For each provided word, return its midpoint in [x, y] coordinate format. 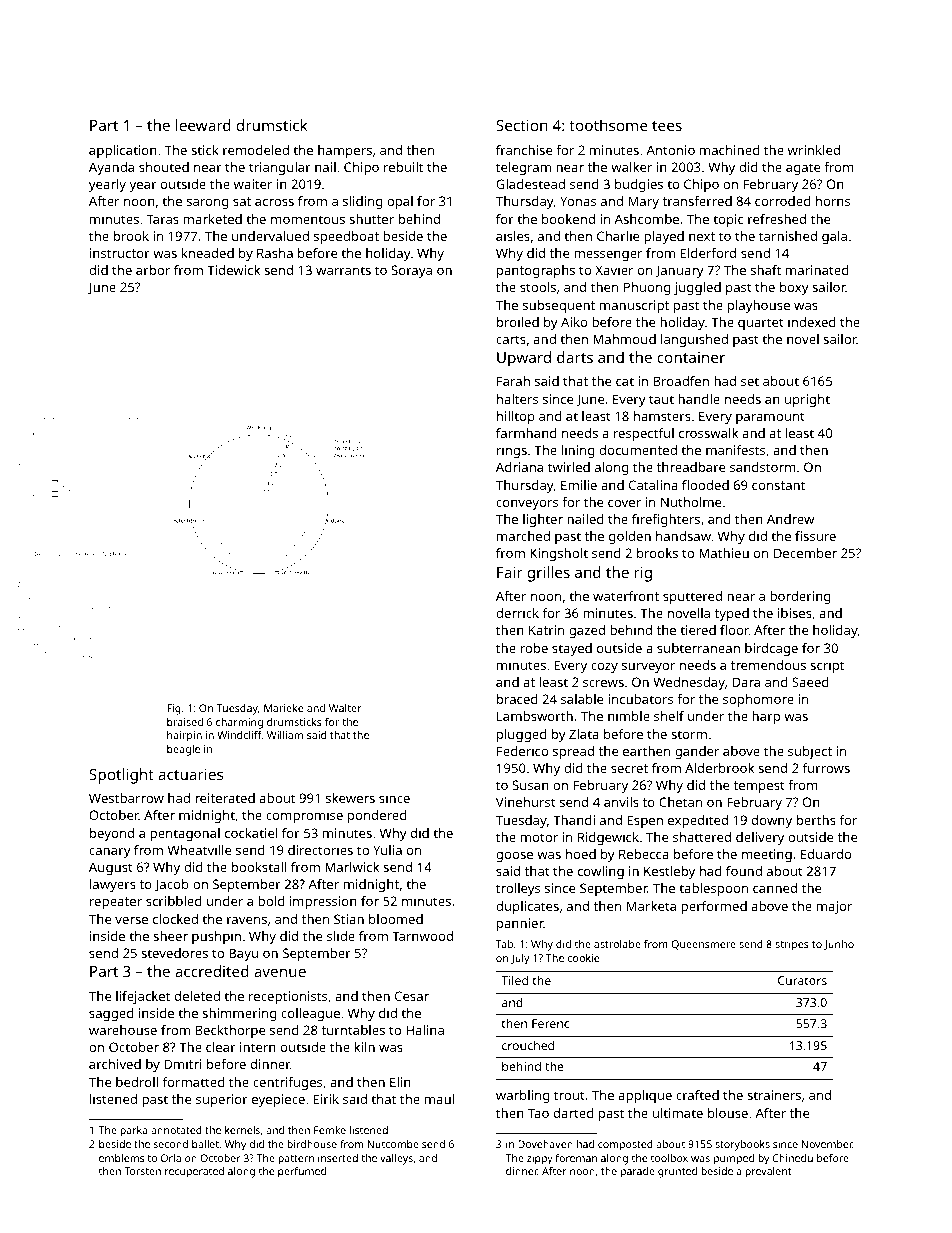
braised [185, 722]
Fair [509, 572]
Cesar [412, 996]
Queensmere [703, 945]
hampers [345, 151]
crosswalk [708, 433]
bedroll [137, 1082]
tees [667, 126]
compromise [304, 816]
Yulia [387, 850]
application [123, 151]
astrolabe [617, 944]
